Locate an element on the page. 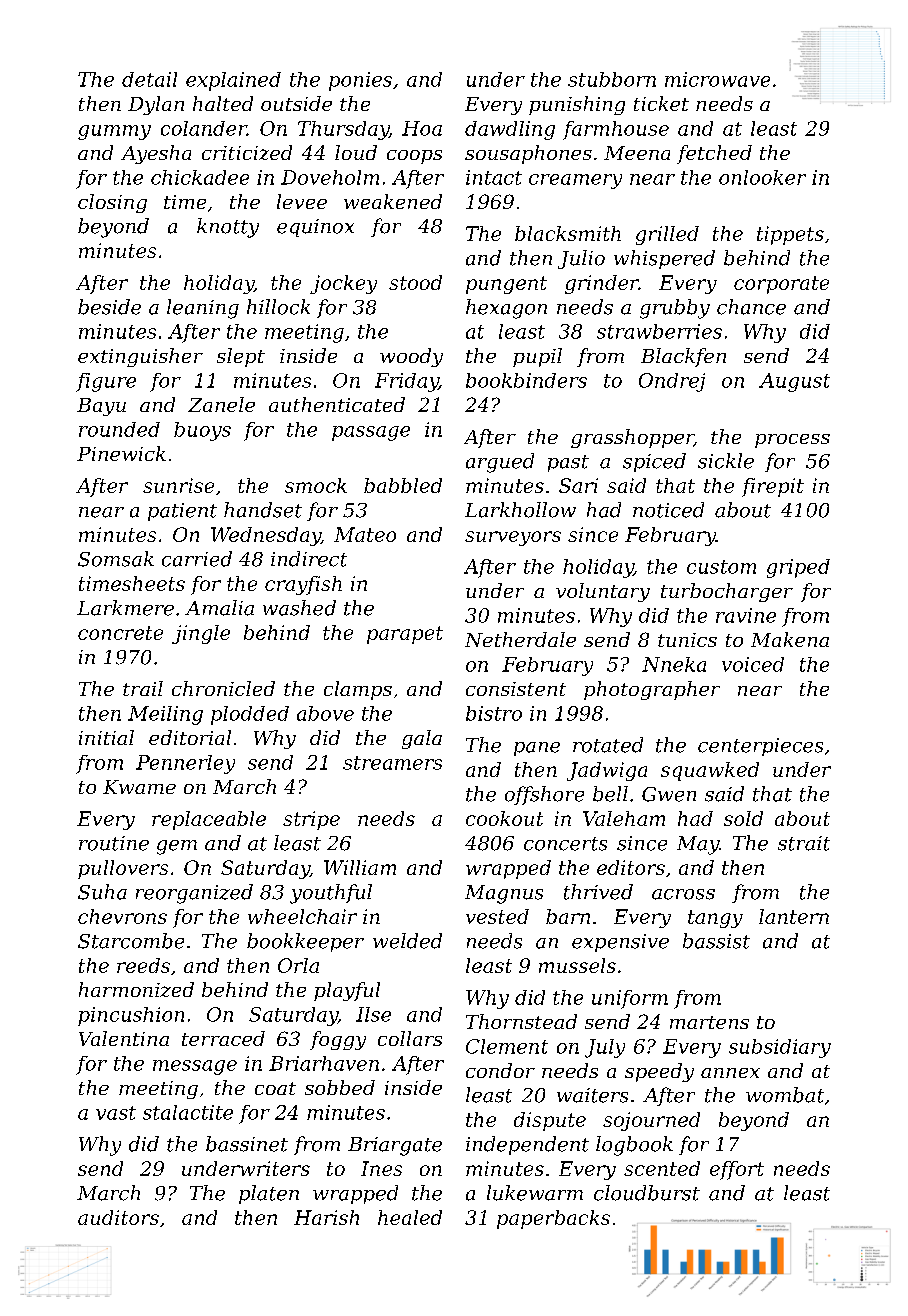 This page has width=908, height=1316. ponies is located at coordinates (360, 81).
